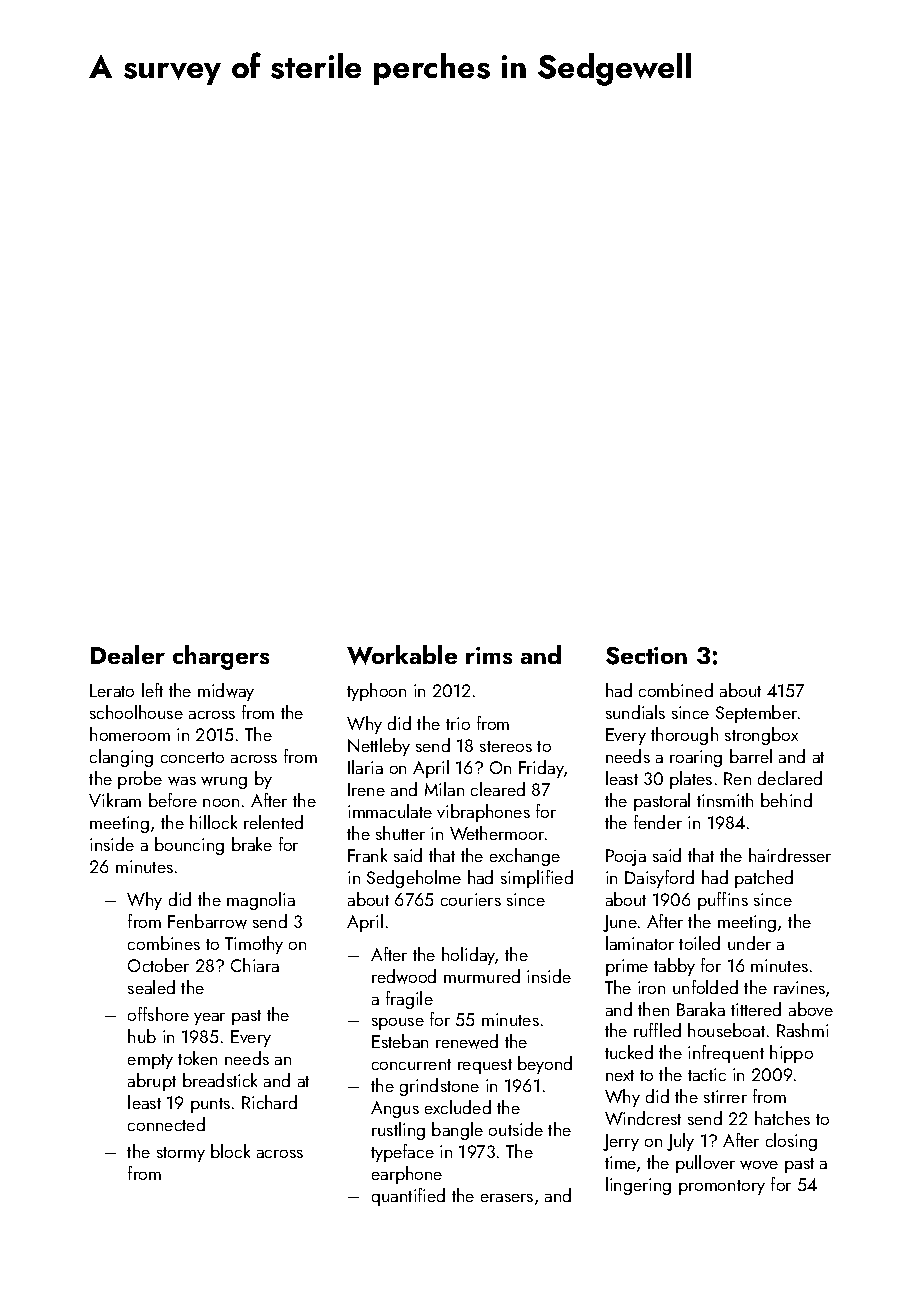 This screenshot has height=1308, width=924. I want to click on homeroom, so click(130, 734).
